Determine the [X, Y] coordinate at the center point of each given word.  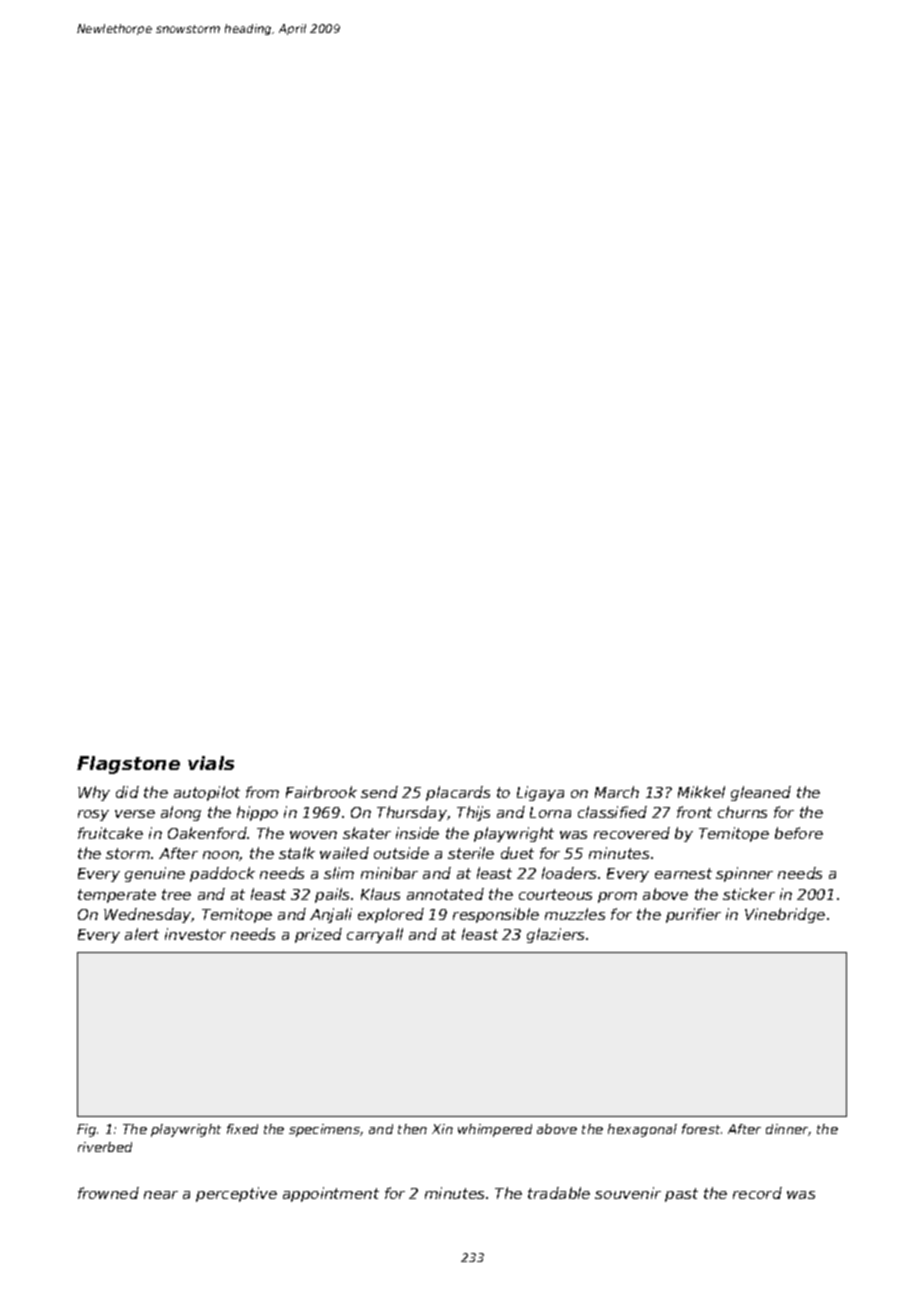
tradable [559, 1193]
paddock [222, 874]
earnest [683, 873]
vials [211, 763]
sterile [471, 853]
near [161, 1195]
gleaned [761, 793]
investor [195, 934]
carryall [375, 935]
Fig [86, 1130]
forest [701, 1129]
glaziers [555, 935]
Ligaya [540, 793]
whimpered [495, 1130]
